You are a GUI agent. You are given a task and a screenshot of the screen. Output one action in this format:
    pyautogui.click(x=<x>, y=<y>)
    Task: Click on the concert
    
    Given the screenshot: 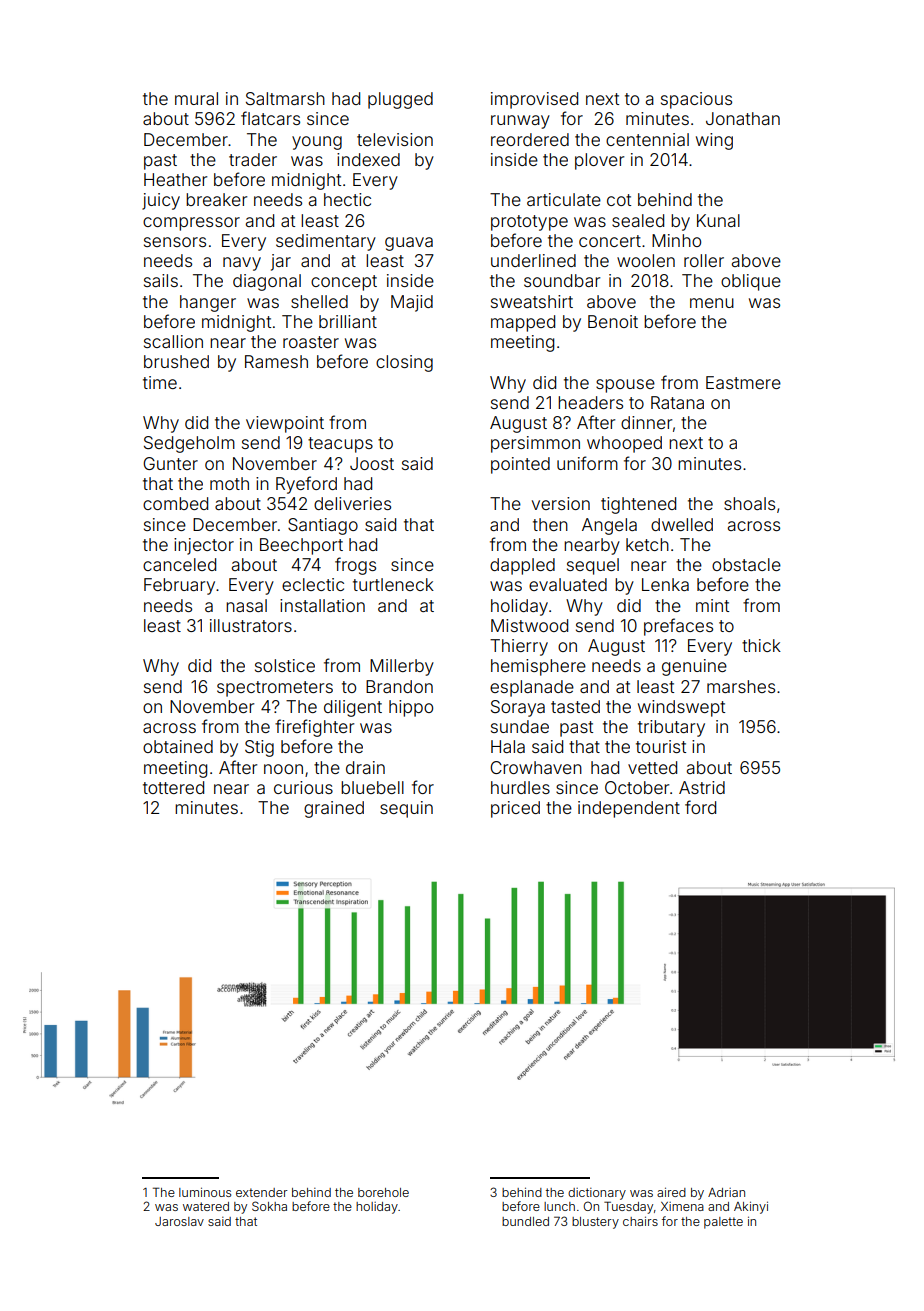 What is the action you would take?
    pyautogui.click(x=610, y=241)
